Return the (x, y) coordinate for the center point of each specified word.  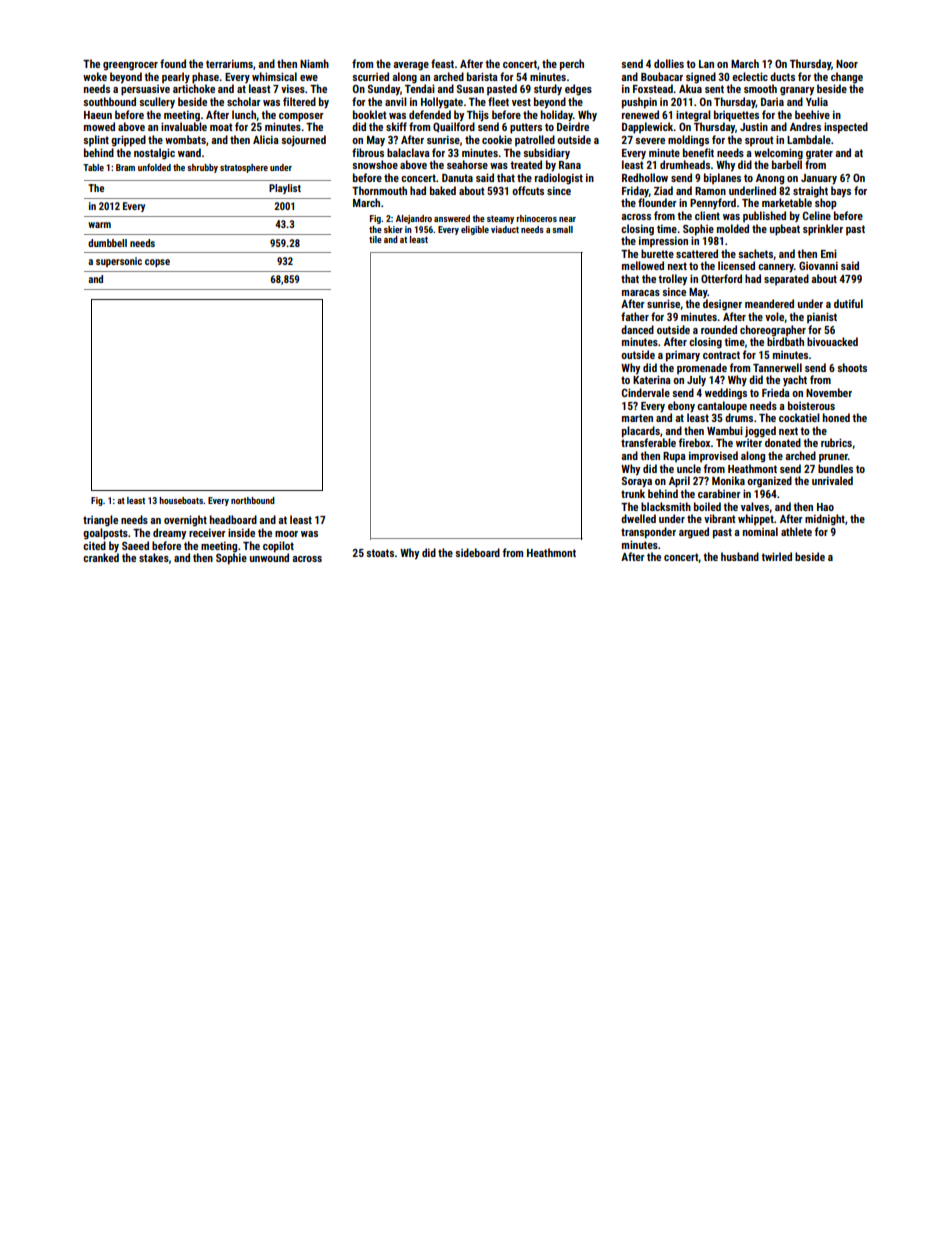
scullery (157, 103)
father (635, 316)
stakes (154, 557)
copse (157, 263)
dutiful (848, 303)
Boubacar (662, 76)
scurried (370, 76)
